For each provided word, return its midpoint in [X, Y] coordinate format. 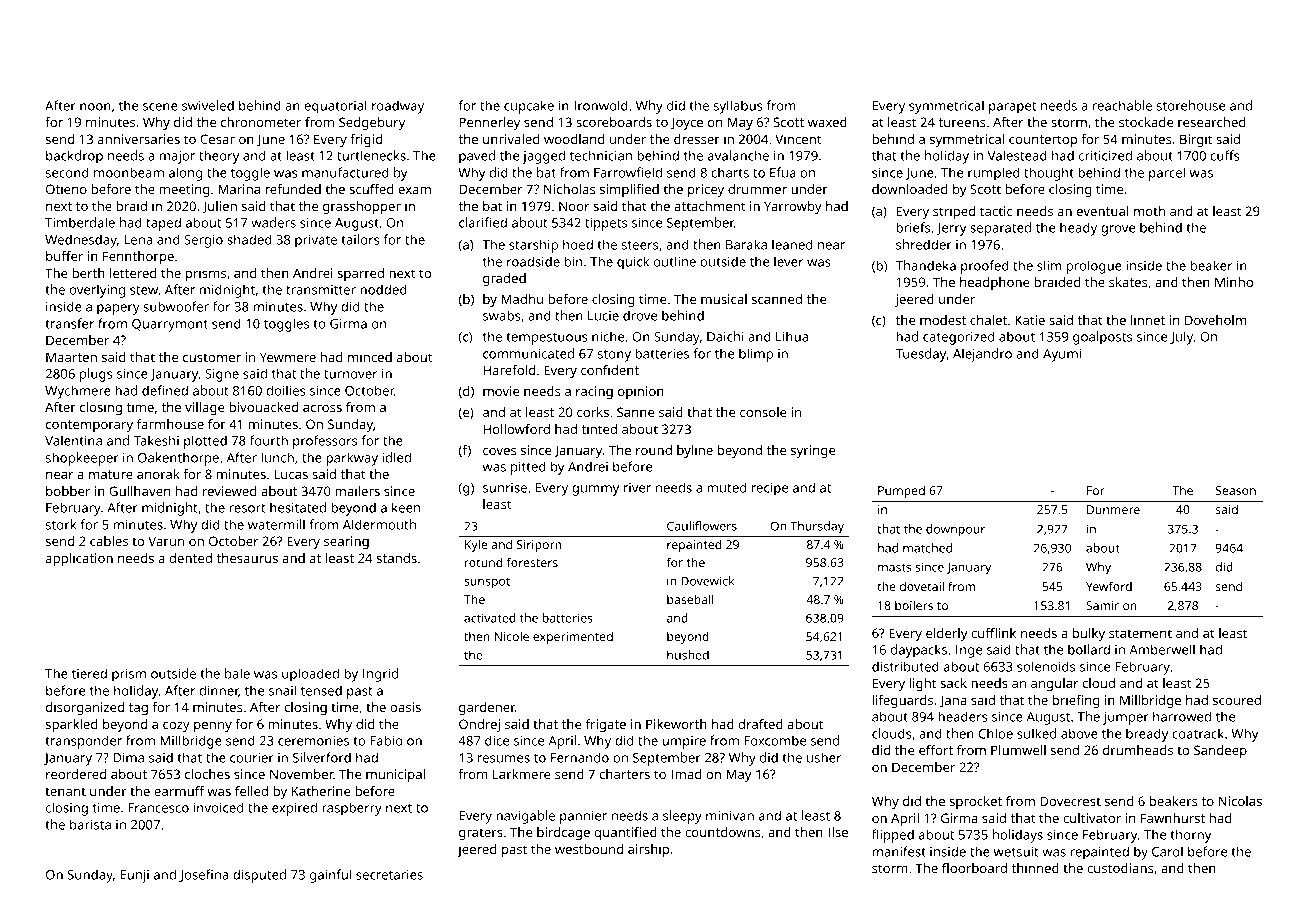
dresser [697, 139]
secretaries [389, 875]
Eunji [134, 876]
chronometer [261, 122]
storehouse [1191, 105]
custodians [1120, 868]
